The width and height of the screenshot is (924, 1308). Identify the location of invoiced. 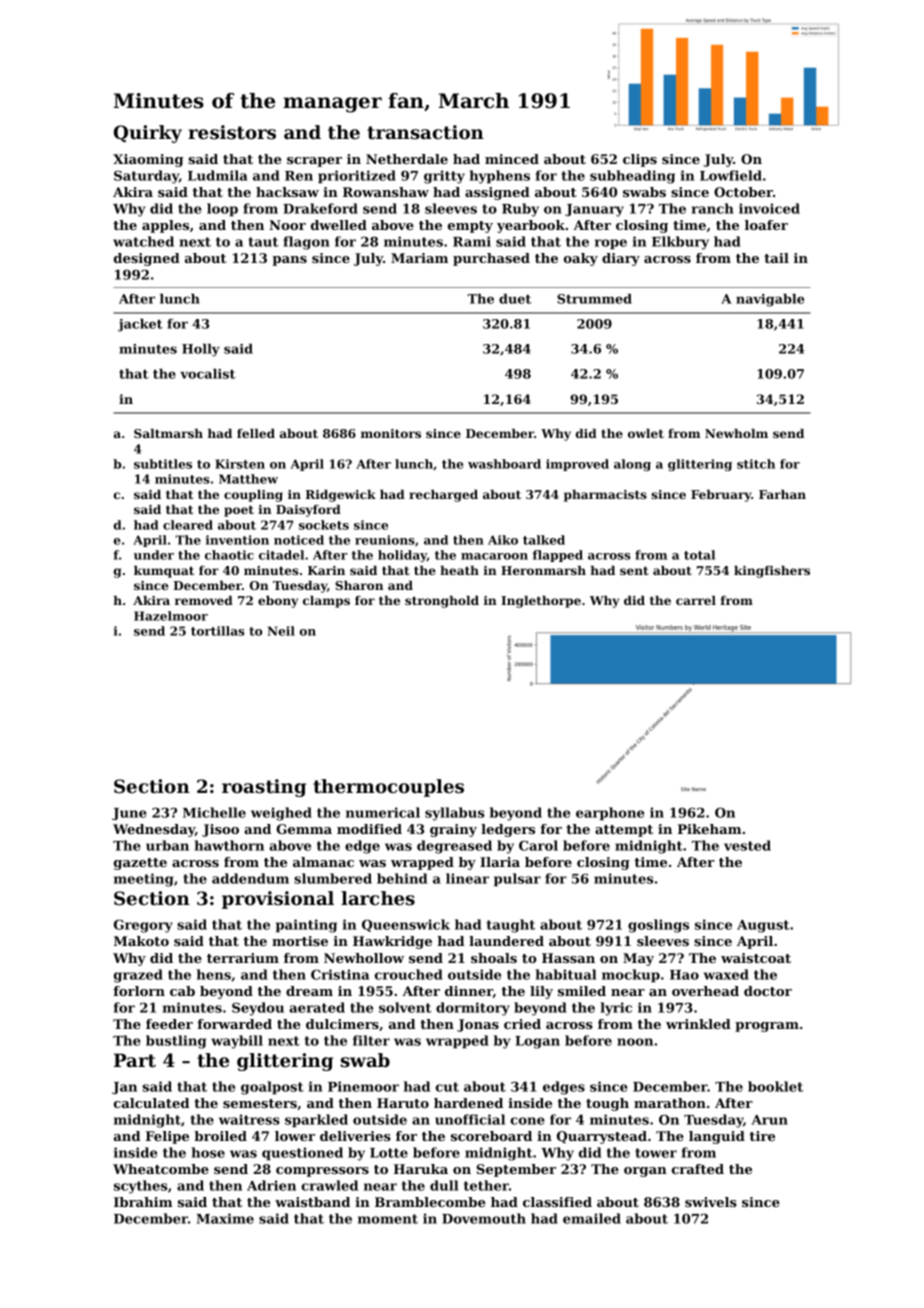
(769, 208).
